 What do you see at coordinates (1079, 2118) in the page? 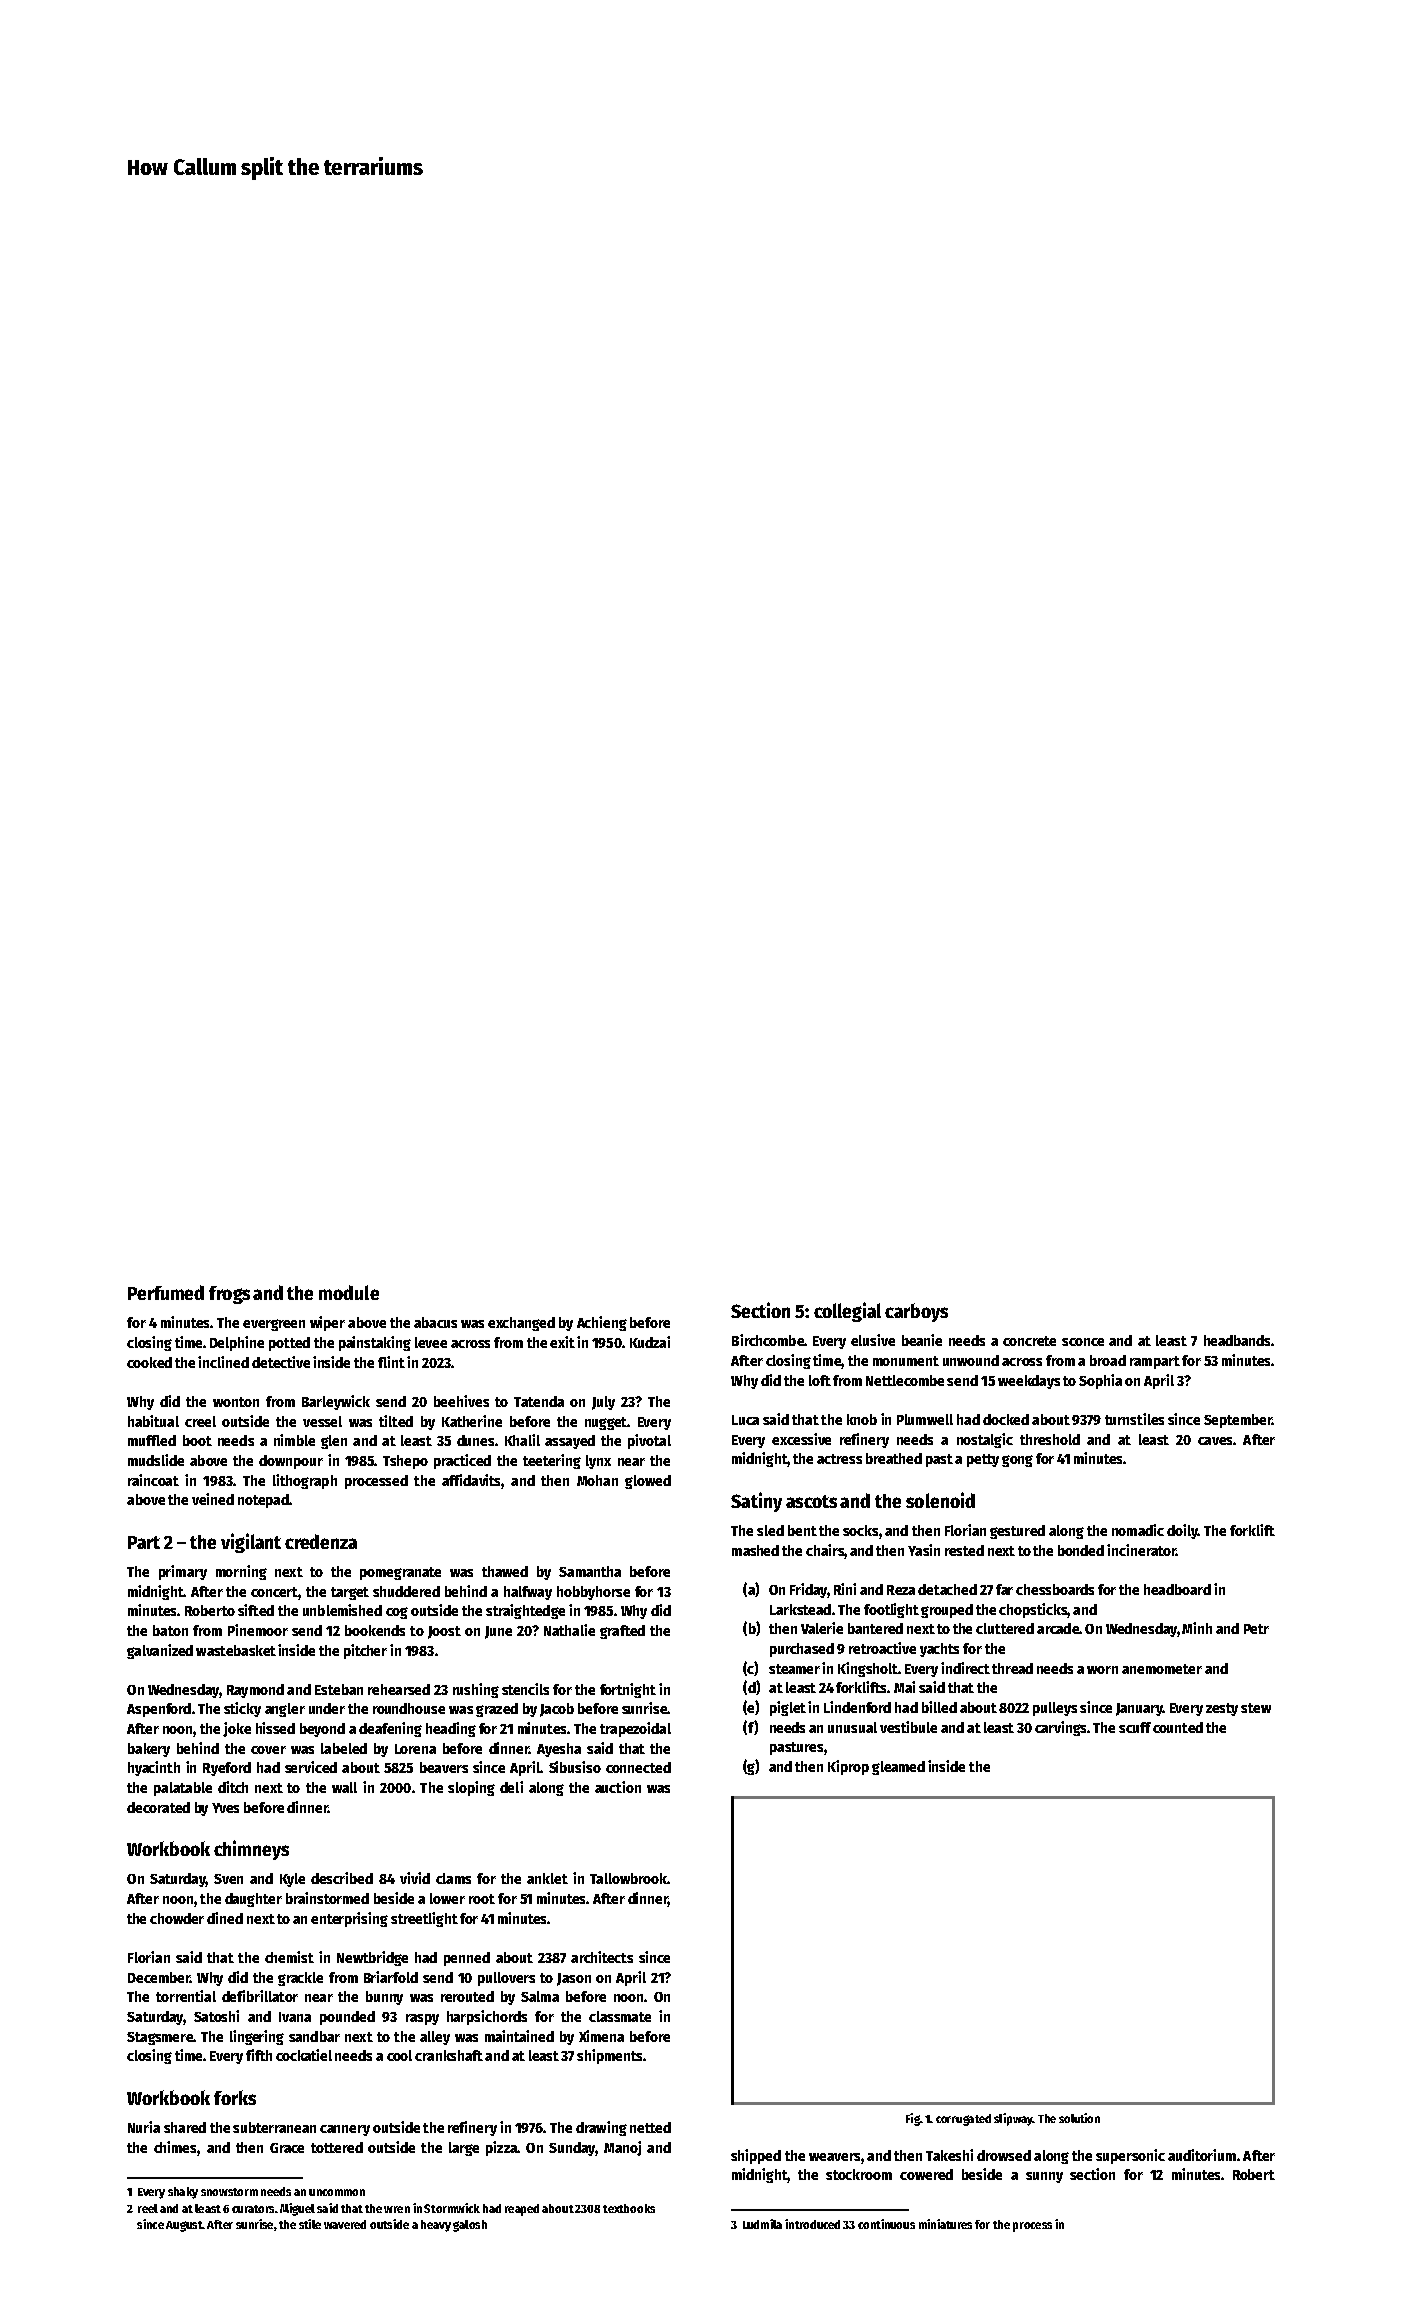
I see `solution` at bounding box center [1079, 2118].
